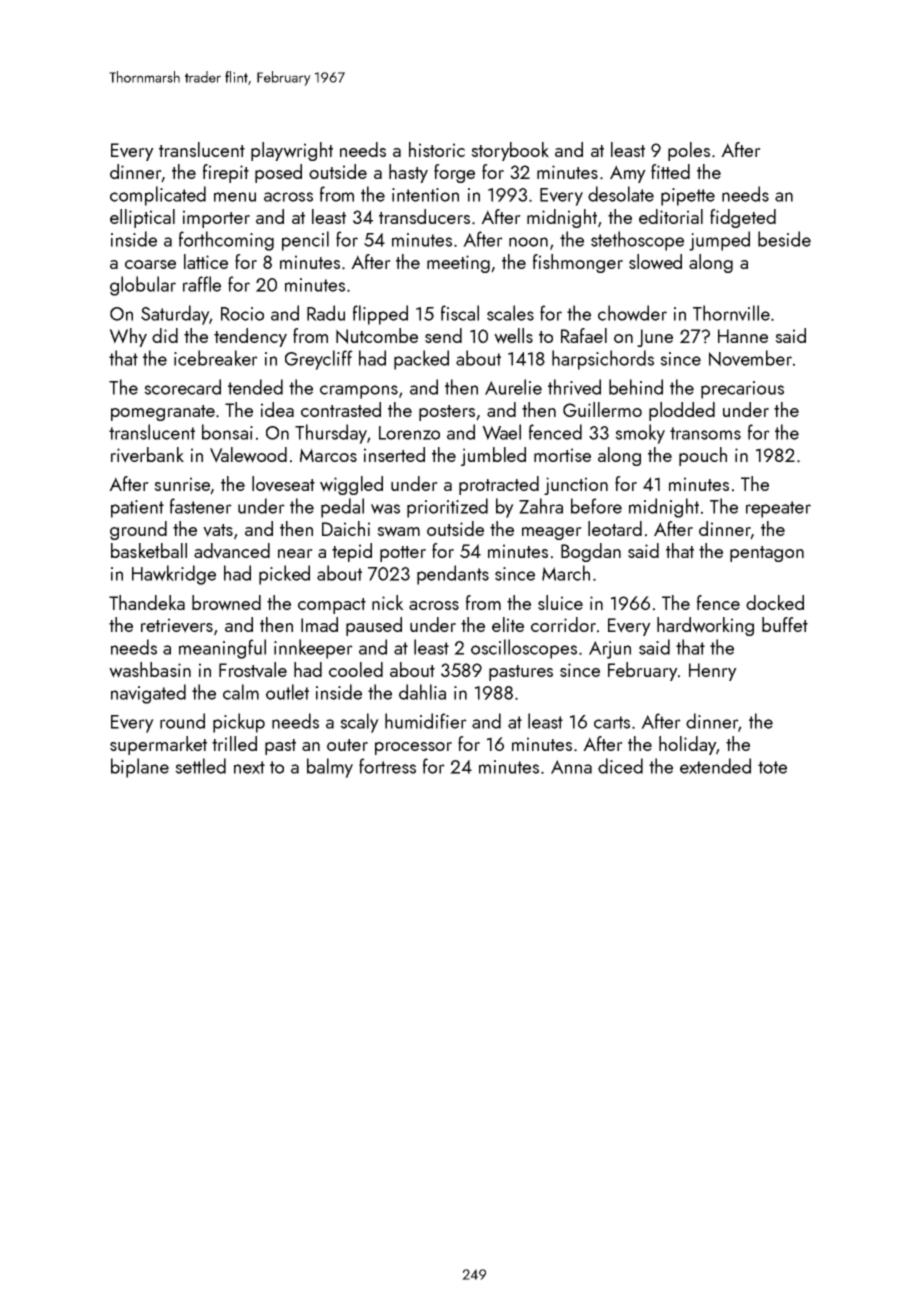  I want to click on storybook, so click(510, 151).
